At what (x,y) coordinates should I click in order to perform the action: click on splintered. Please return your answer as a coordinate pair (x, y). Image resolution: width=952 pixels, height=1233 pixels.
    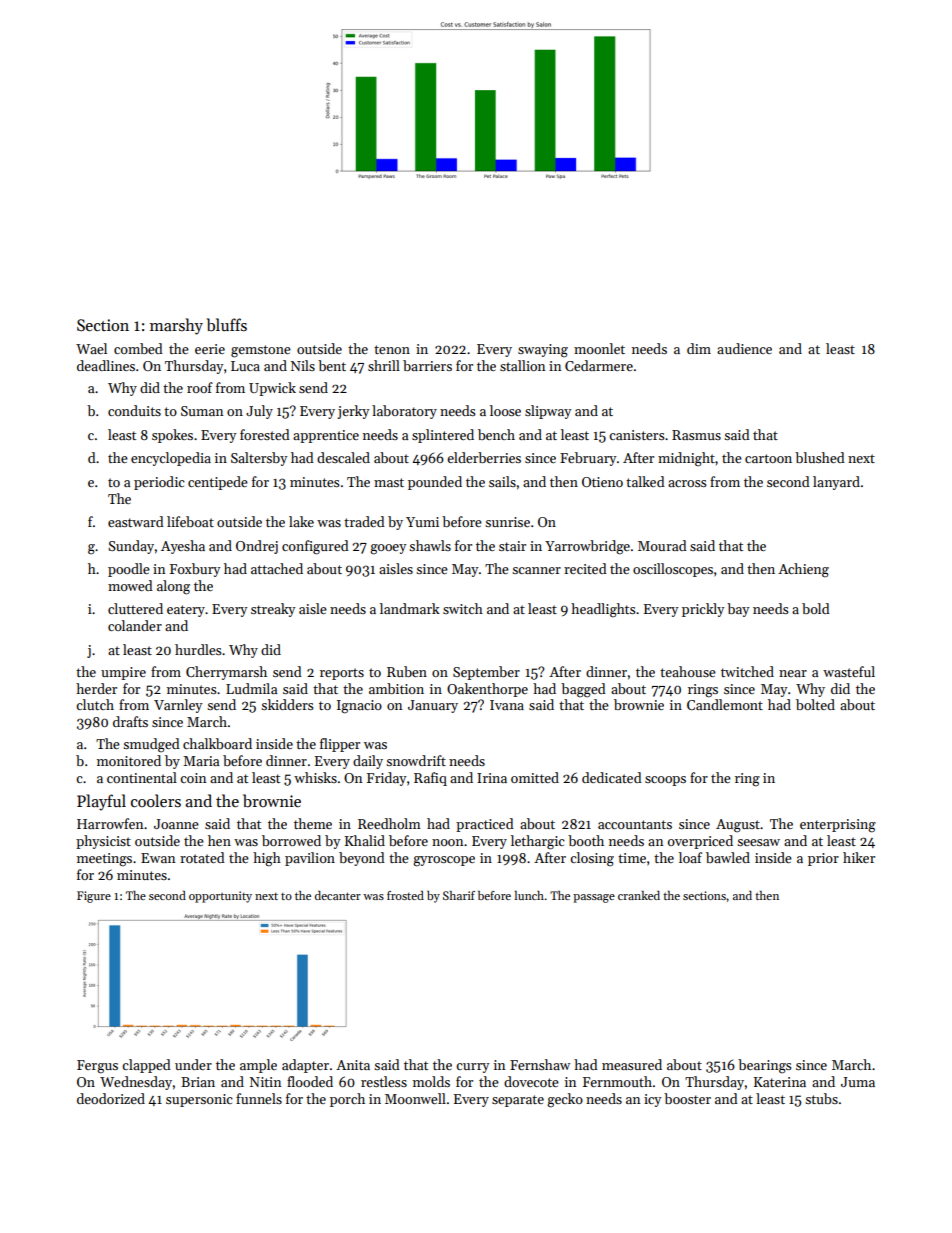
    Looking at the image, I should click on (443, 436).
